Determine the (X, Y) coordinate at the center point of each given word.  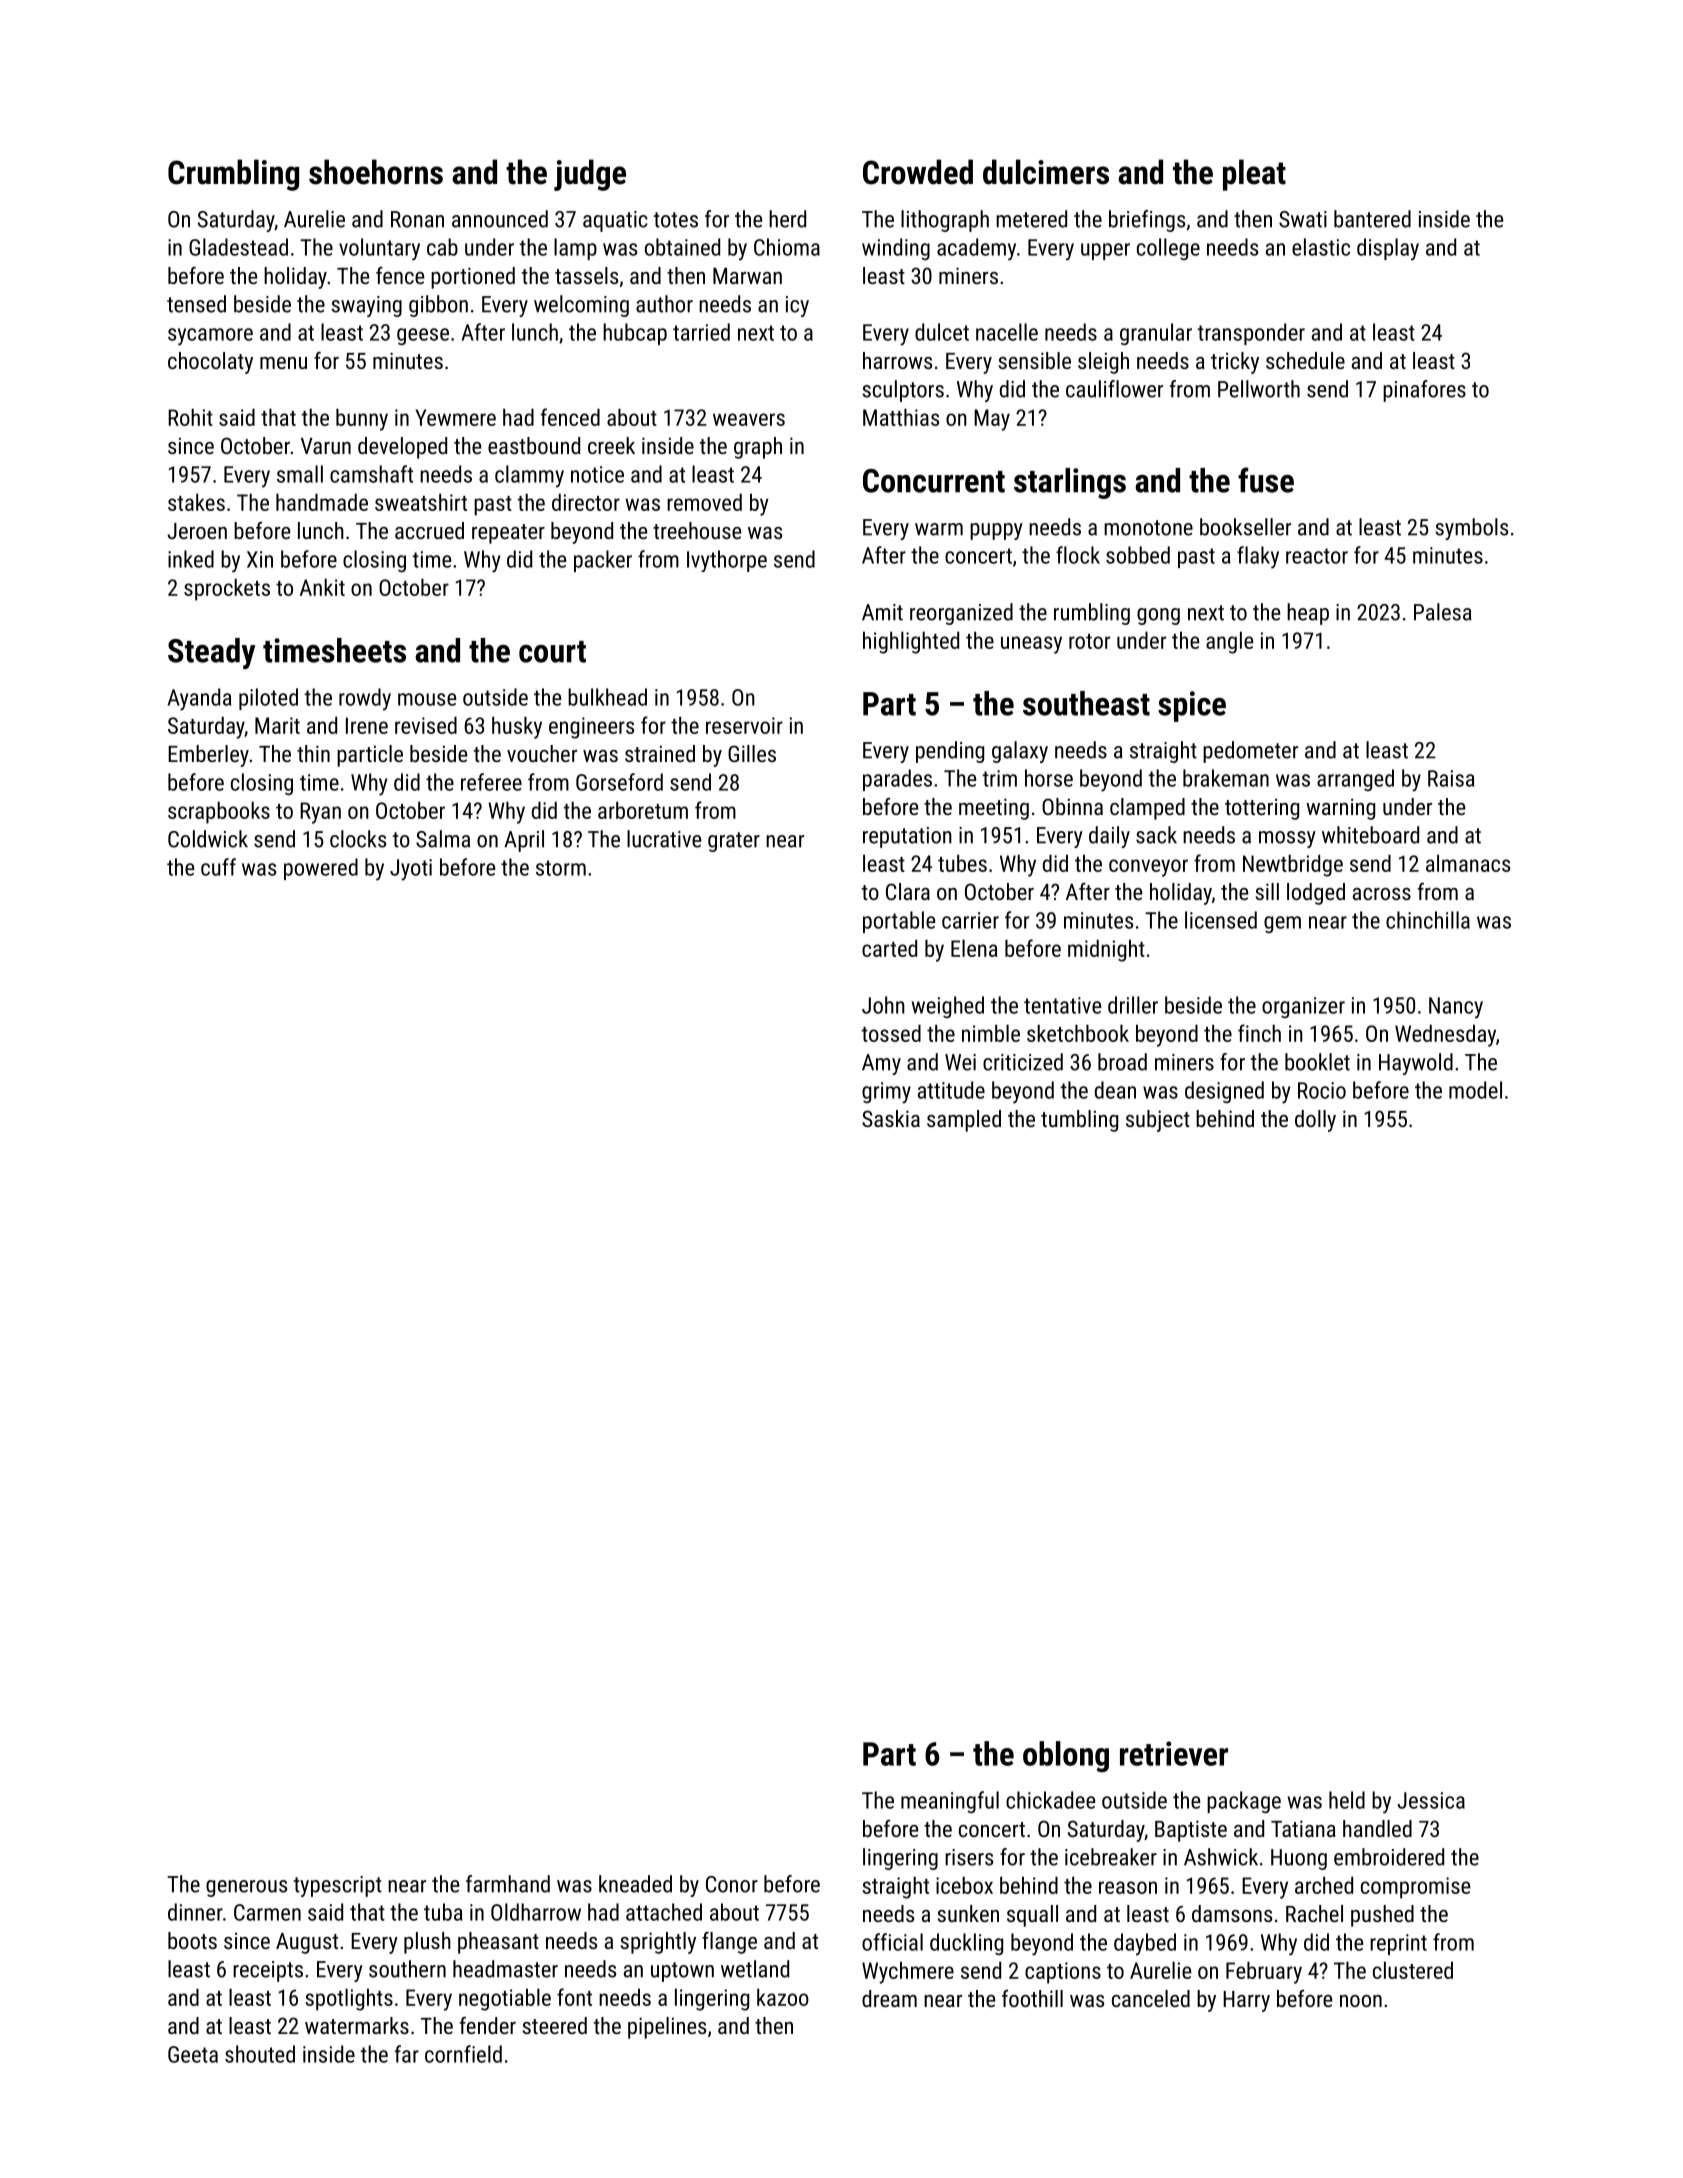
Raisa (1451, 778)
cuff (218, 867)
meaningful (950, 1802)
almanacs (1468, 863)
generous (246, 1888)
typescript (338, 1886)
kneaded (635, 1884)
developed (402, 448)
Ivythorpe (727, 561)
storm (561, 868)
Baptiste (1191, 1831)
